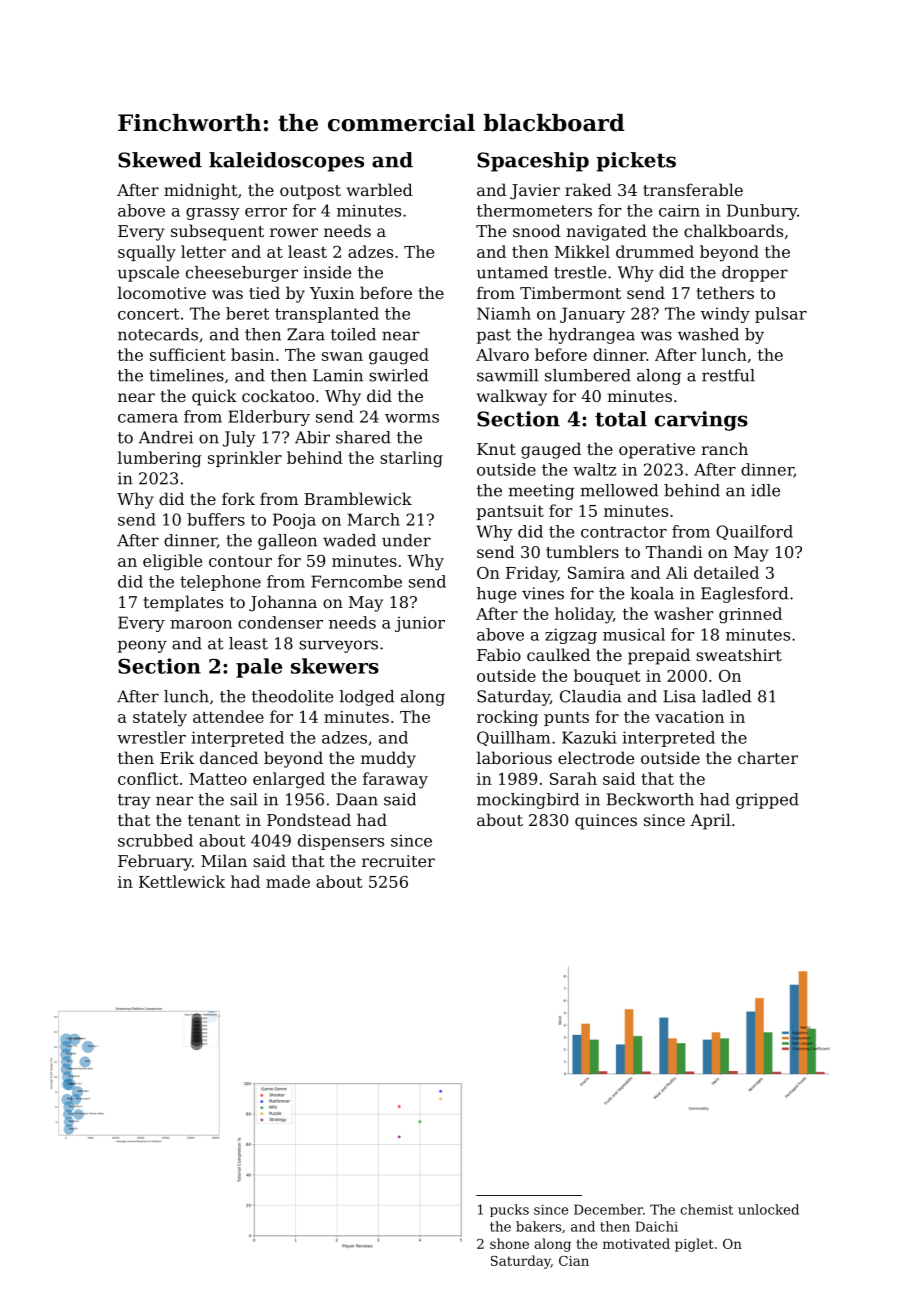 This image has height=1314, width=924. Describe the element at coordinates (574, 1261) in the image. I see `Cian` at that location.
